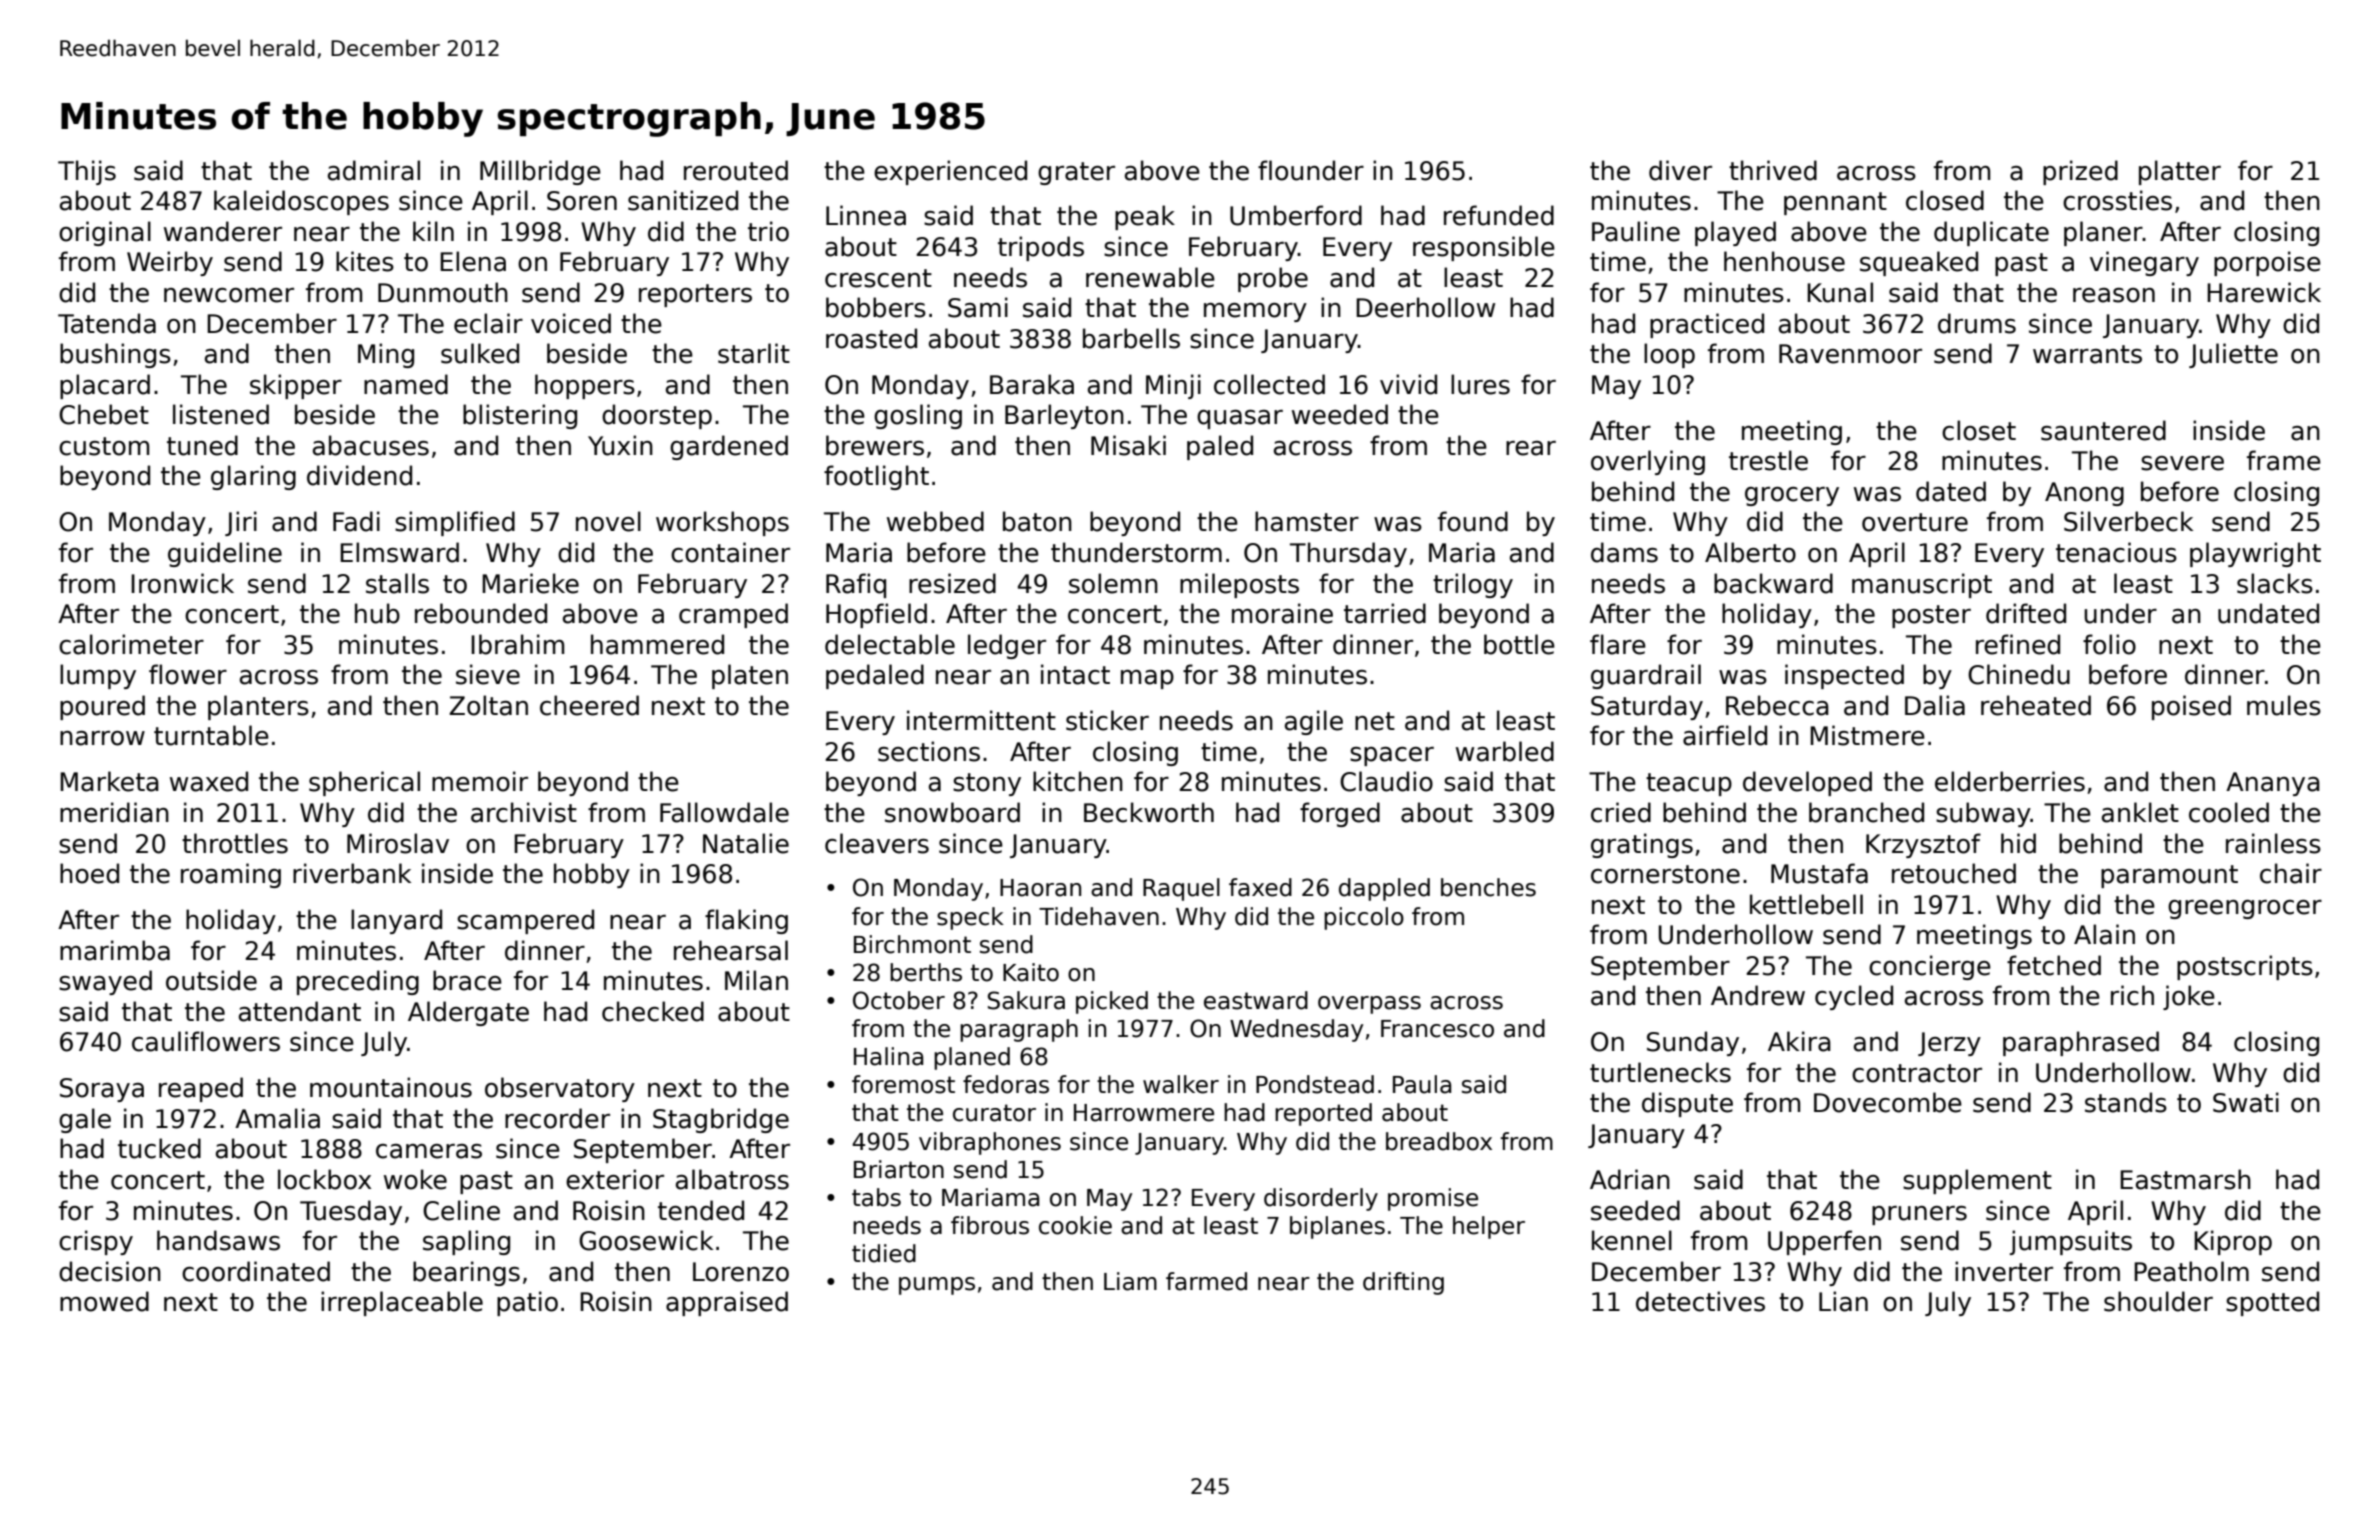 Image resolution: width=2380 pixels, height=1540 pixels. Describe the element at coordinates (1269, 384) in the screenshot. I see `collected` at that location.
